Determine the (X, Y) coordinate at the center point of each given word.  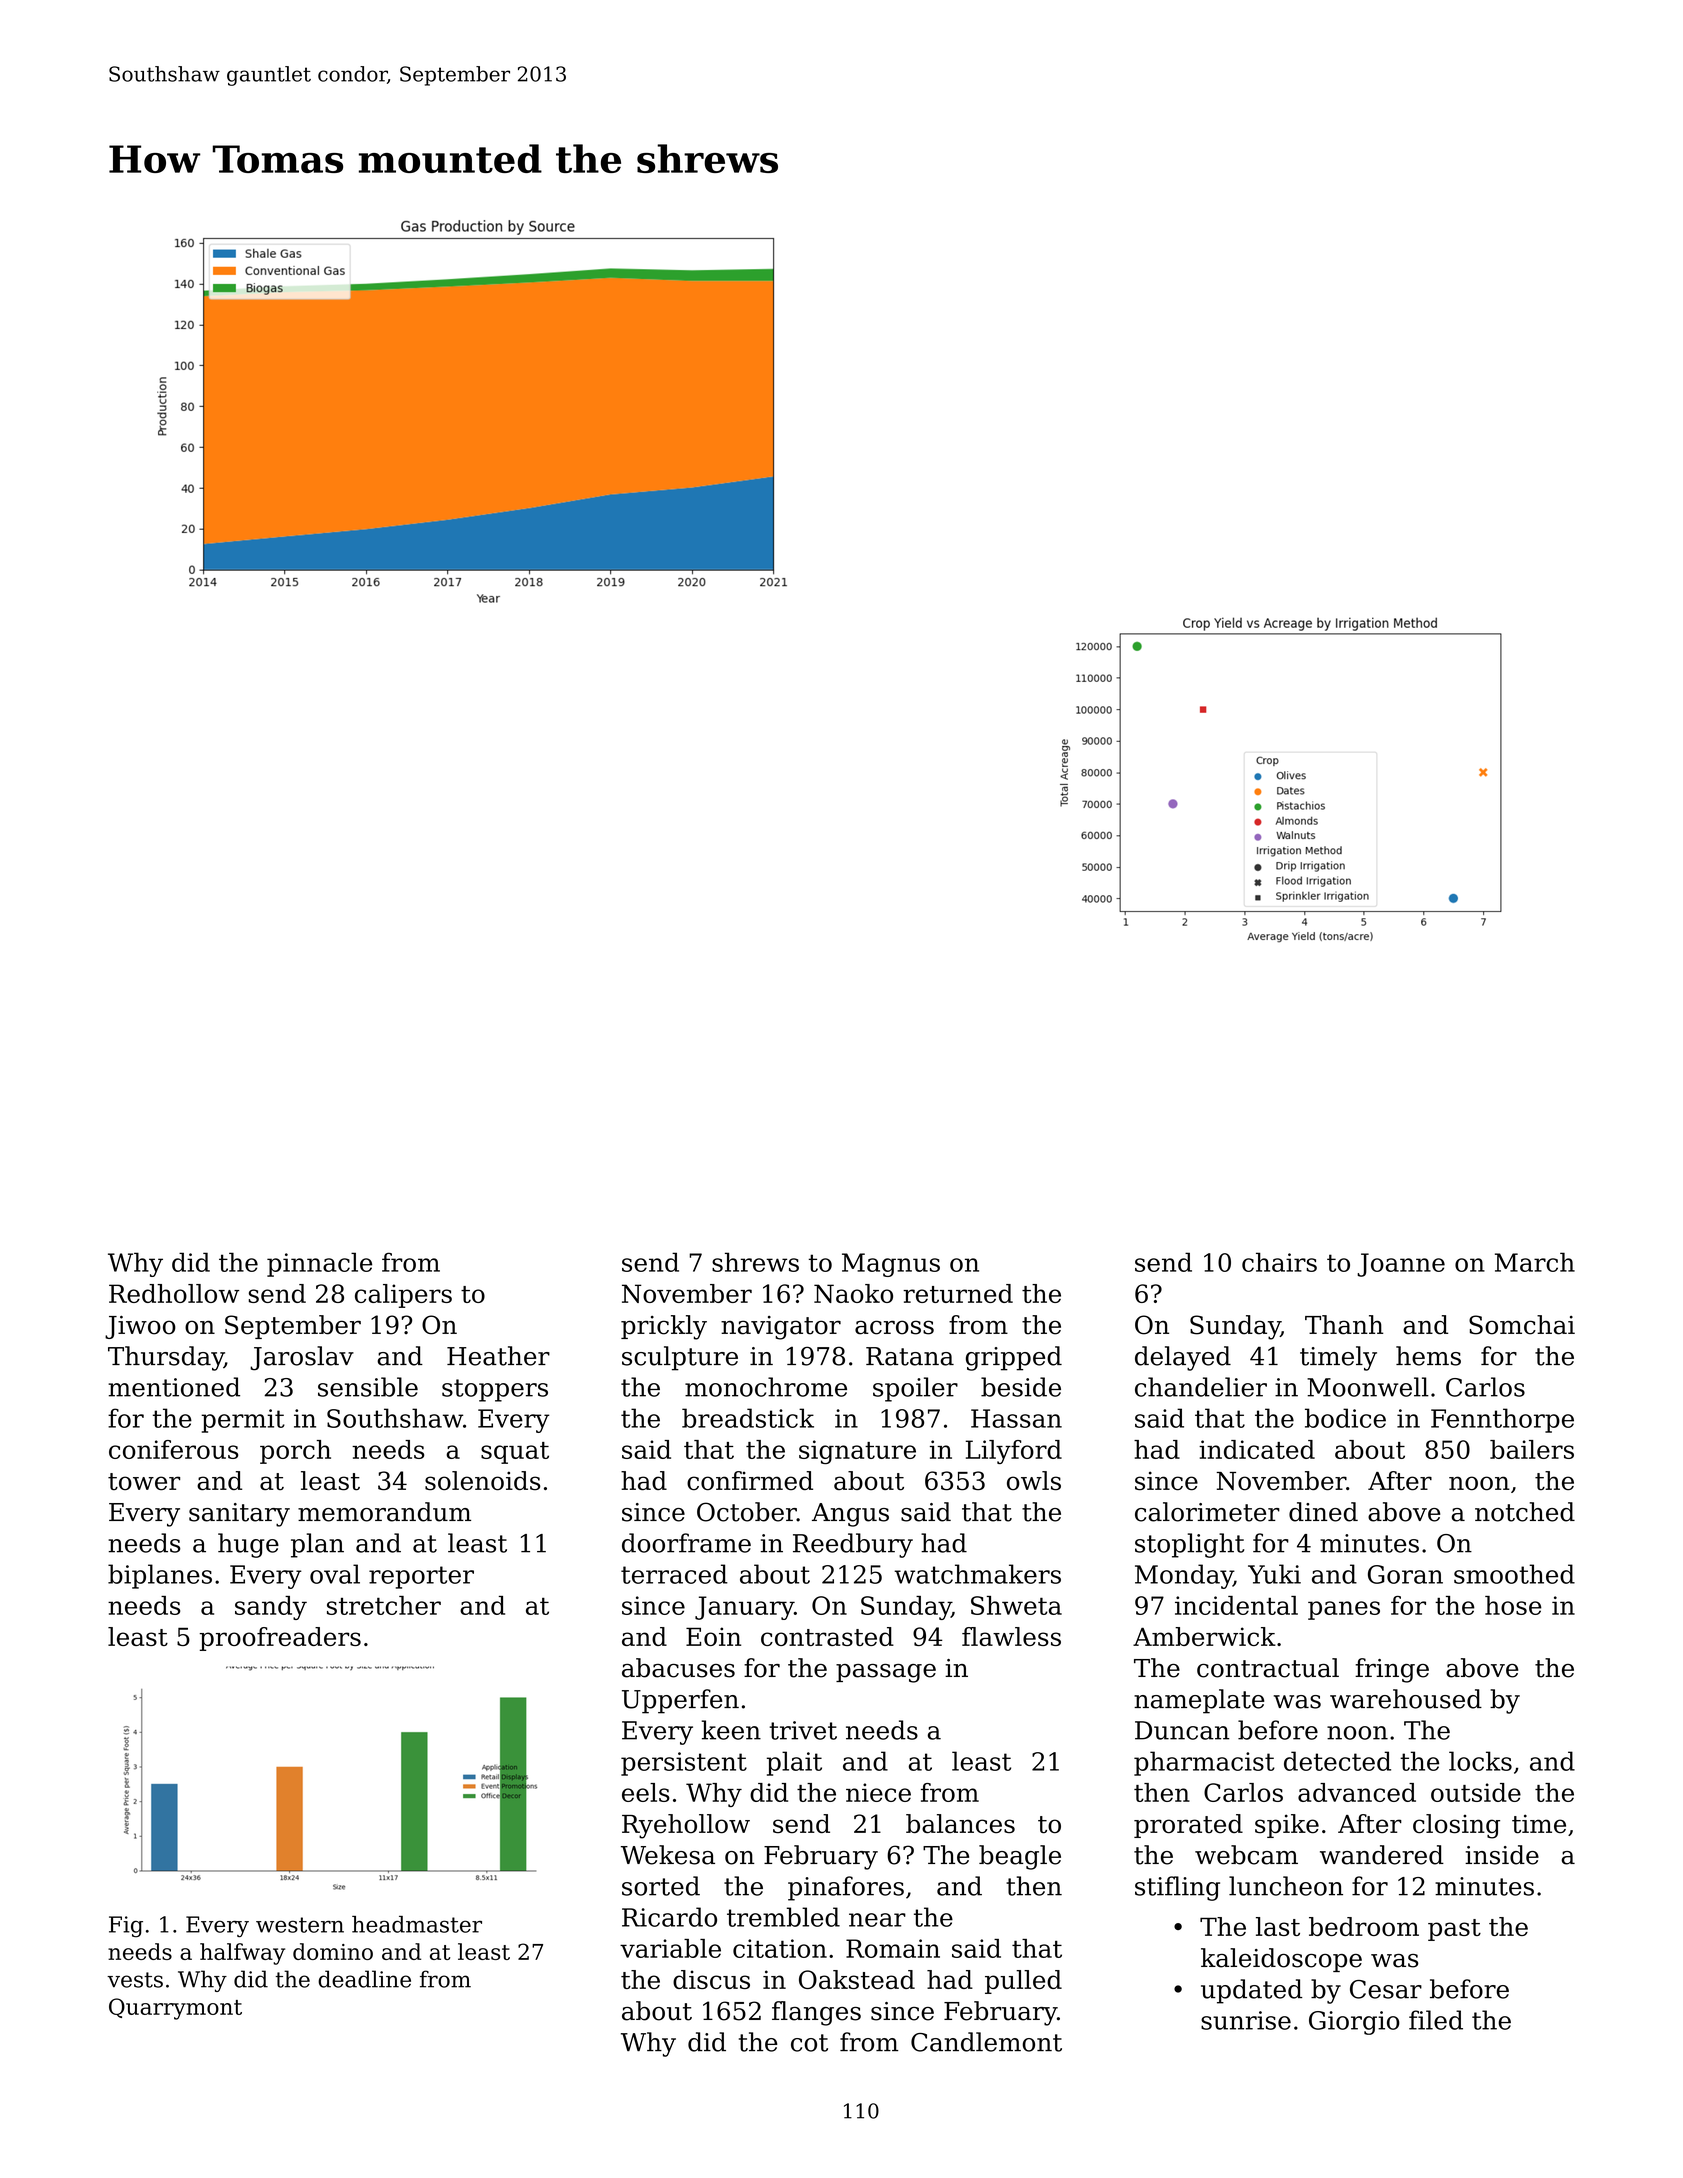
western (300, 1925)
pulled (1023, 1982)
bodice (1345, 1418)
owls (1034, 1481)
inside (1502, 1855)
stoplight (1190, 1545)
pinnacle (319, 1264)
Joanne (1401, 1265)
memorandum (384, 1512)
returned (958, 1293)
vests (135, 1980)
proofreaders (280, 1639)
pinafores (846, 1888)
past (1454, 1930)
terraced (674, 1574)
